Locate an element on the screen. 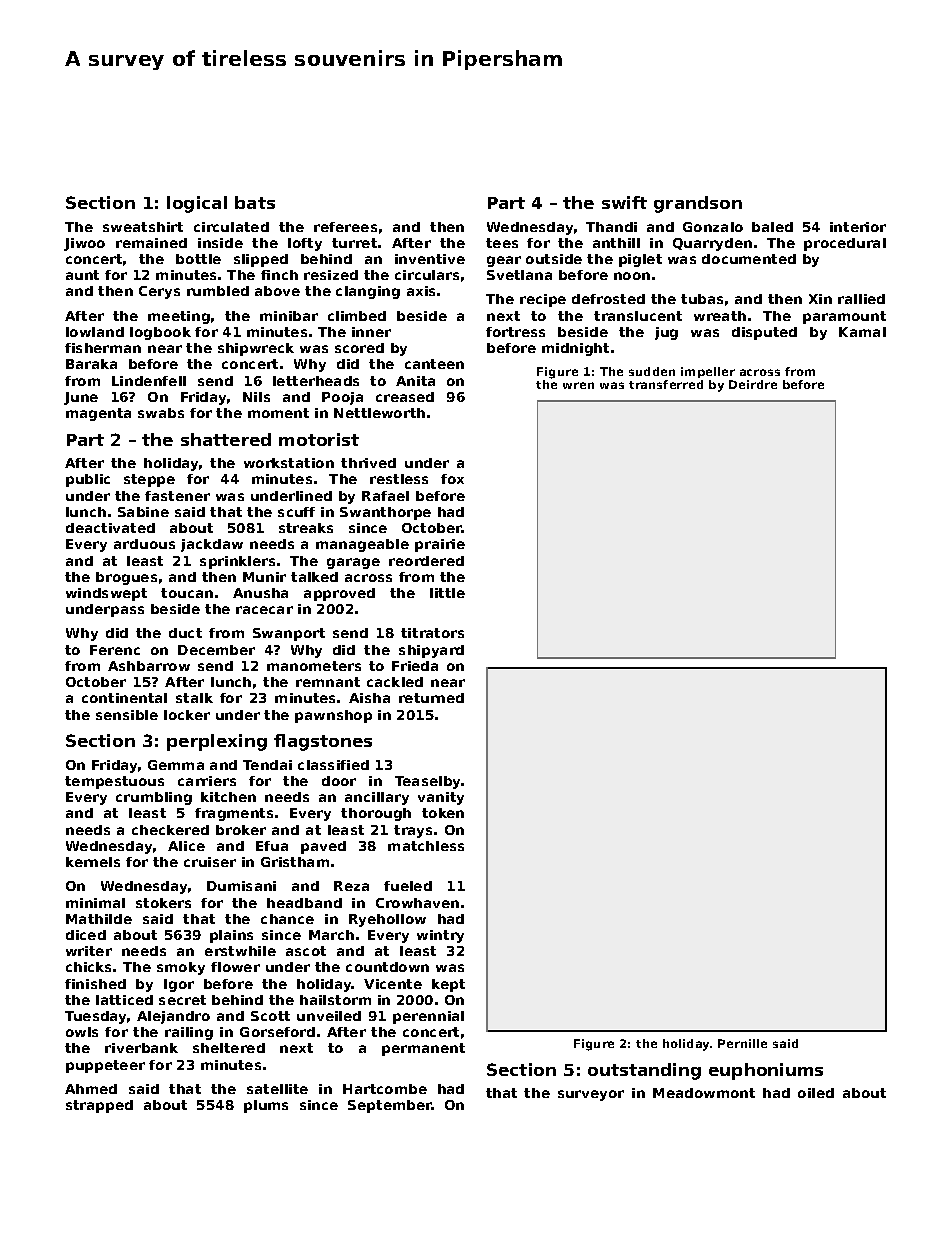 Image resolution: width=952 pixels, height=1233 pixels. procedural is located at coordinates (845, 244).
